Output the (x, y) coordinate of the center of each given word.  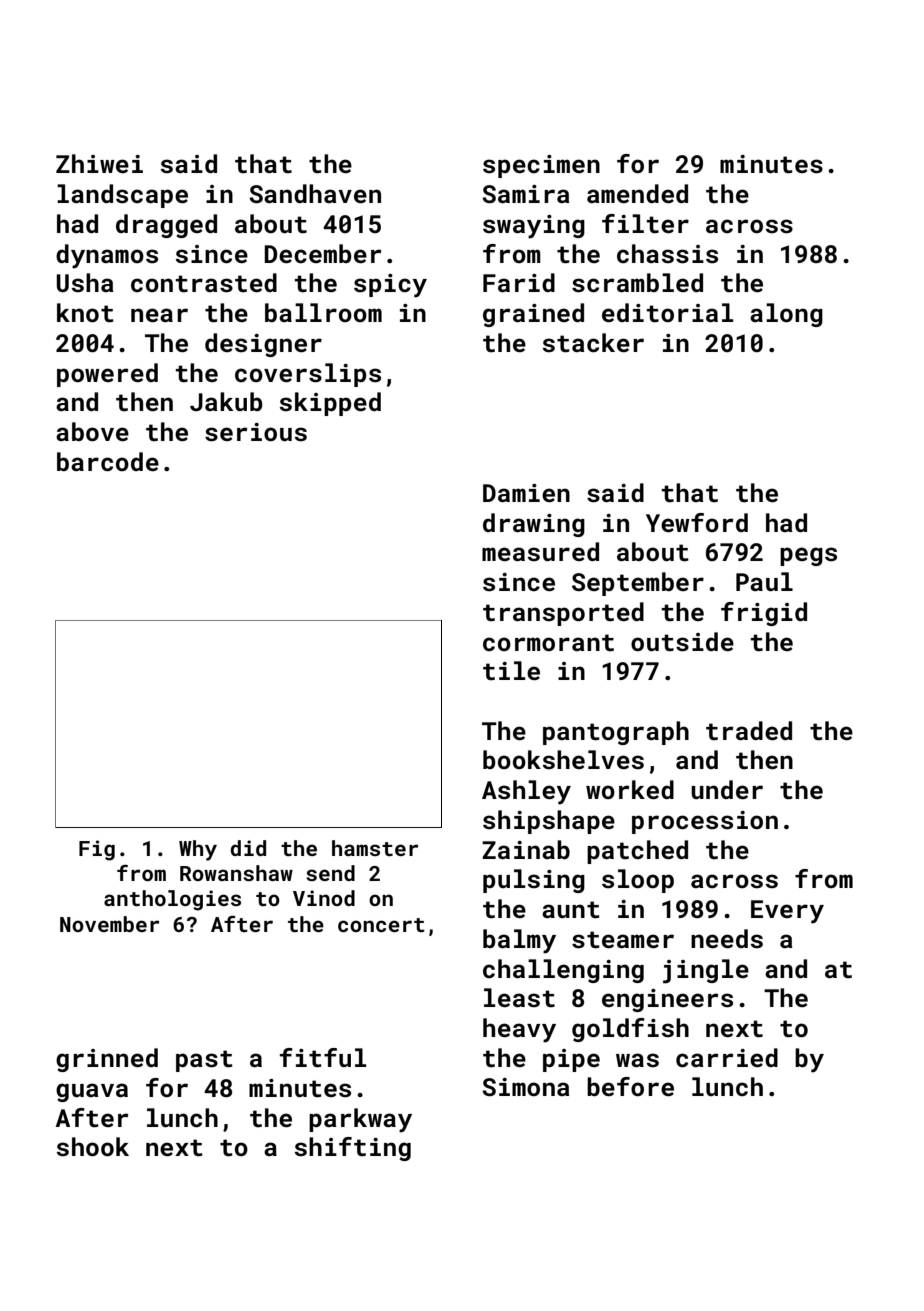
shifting (353, 1149)
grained (533, 315)
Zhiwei (99, 163)
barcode (108, 462)
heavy (519, 1030)
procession (705, 822)
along (786, 315)
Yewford (697, 522)
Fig (97, 850)
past (204, 1061)
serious (256, 432)
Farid (519, 282)
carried (727, 1058)
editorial (668, 313)
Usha (85, 283)
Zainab (526, 849)
